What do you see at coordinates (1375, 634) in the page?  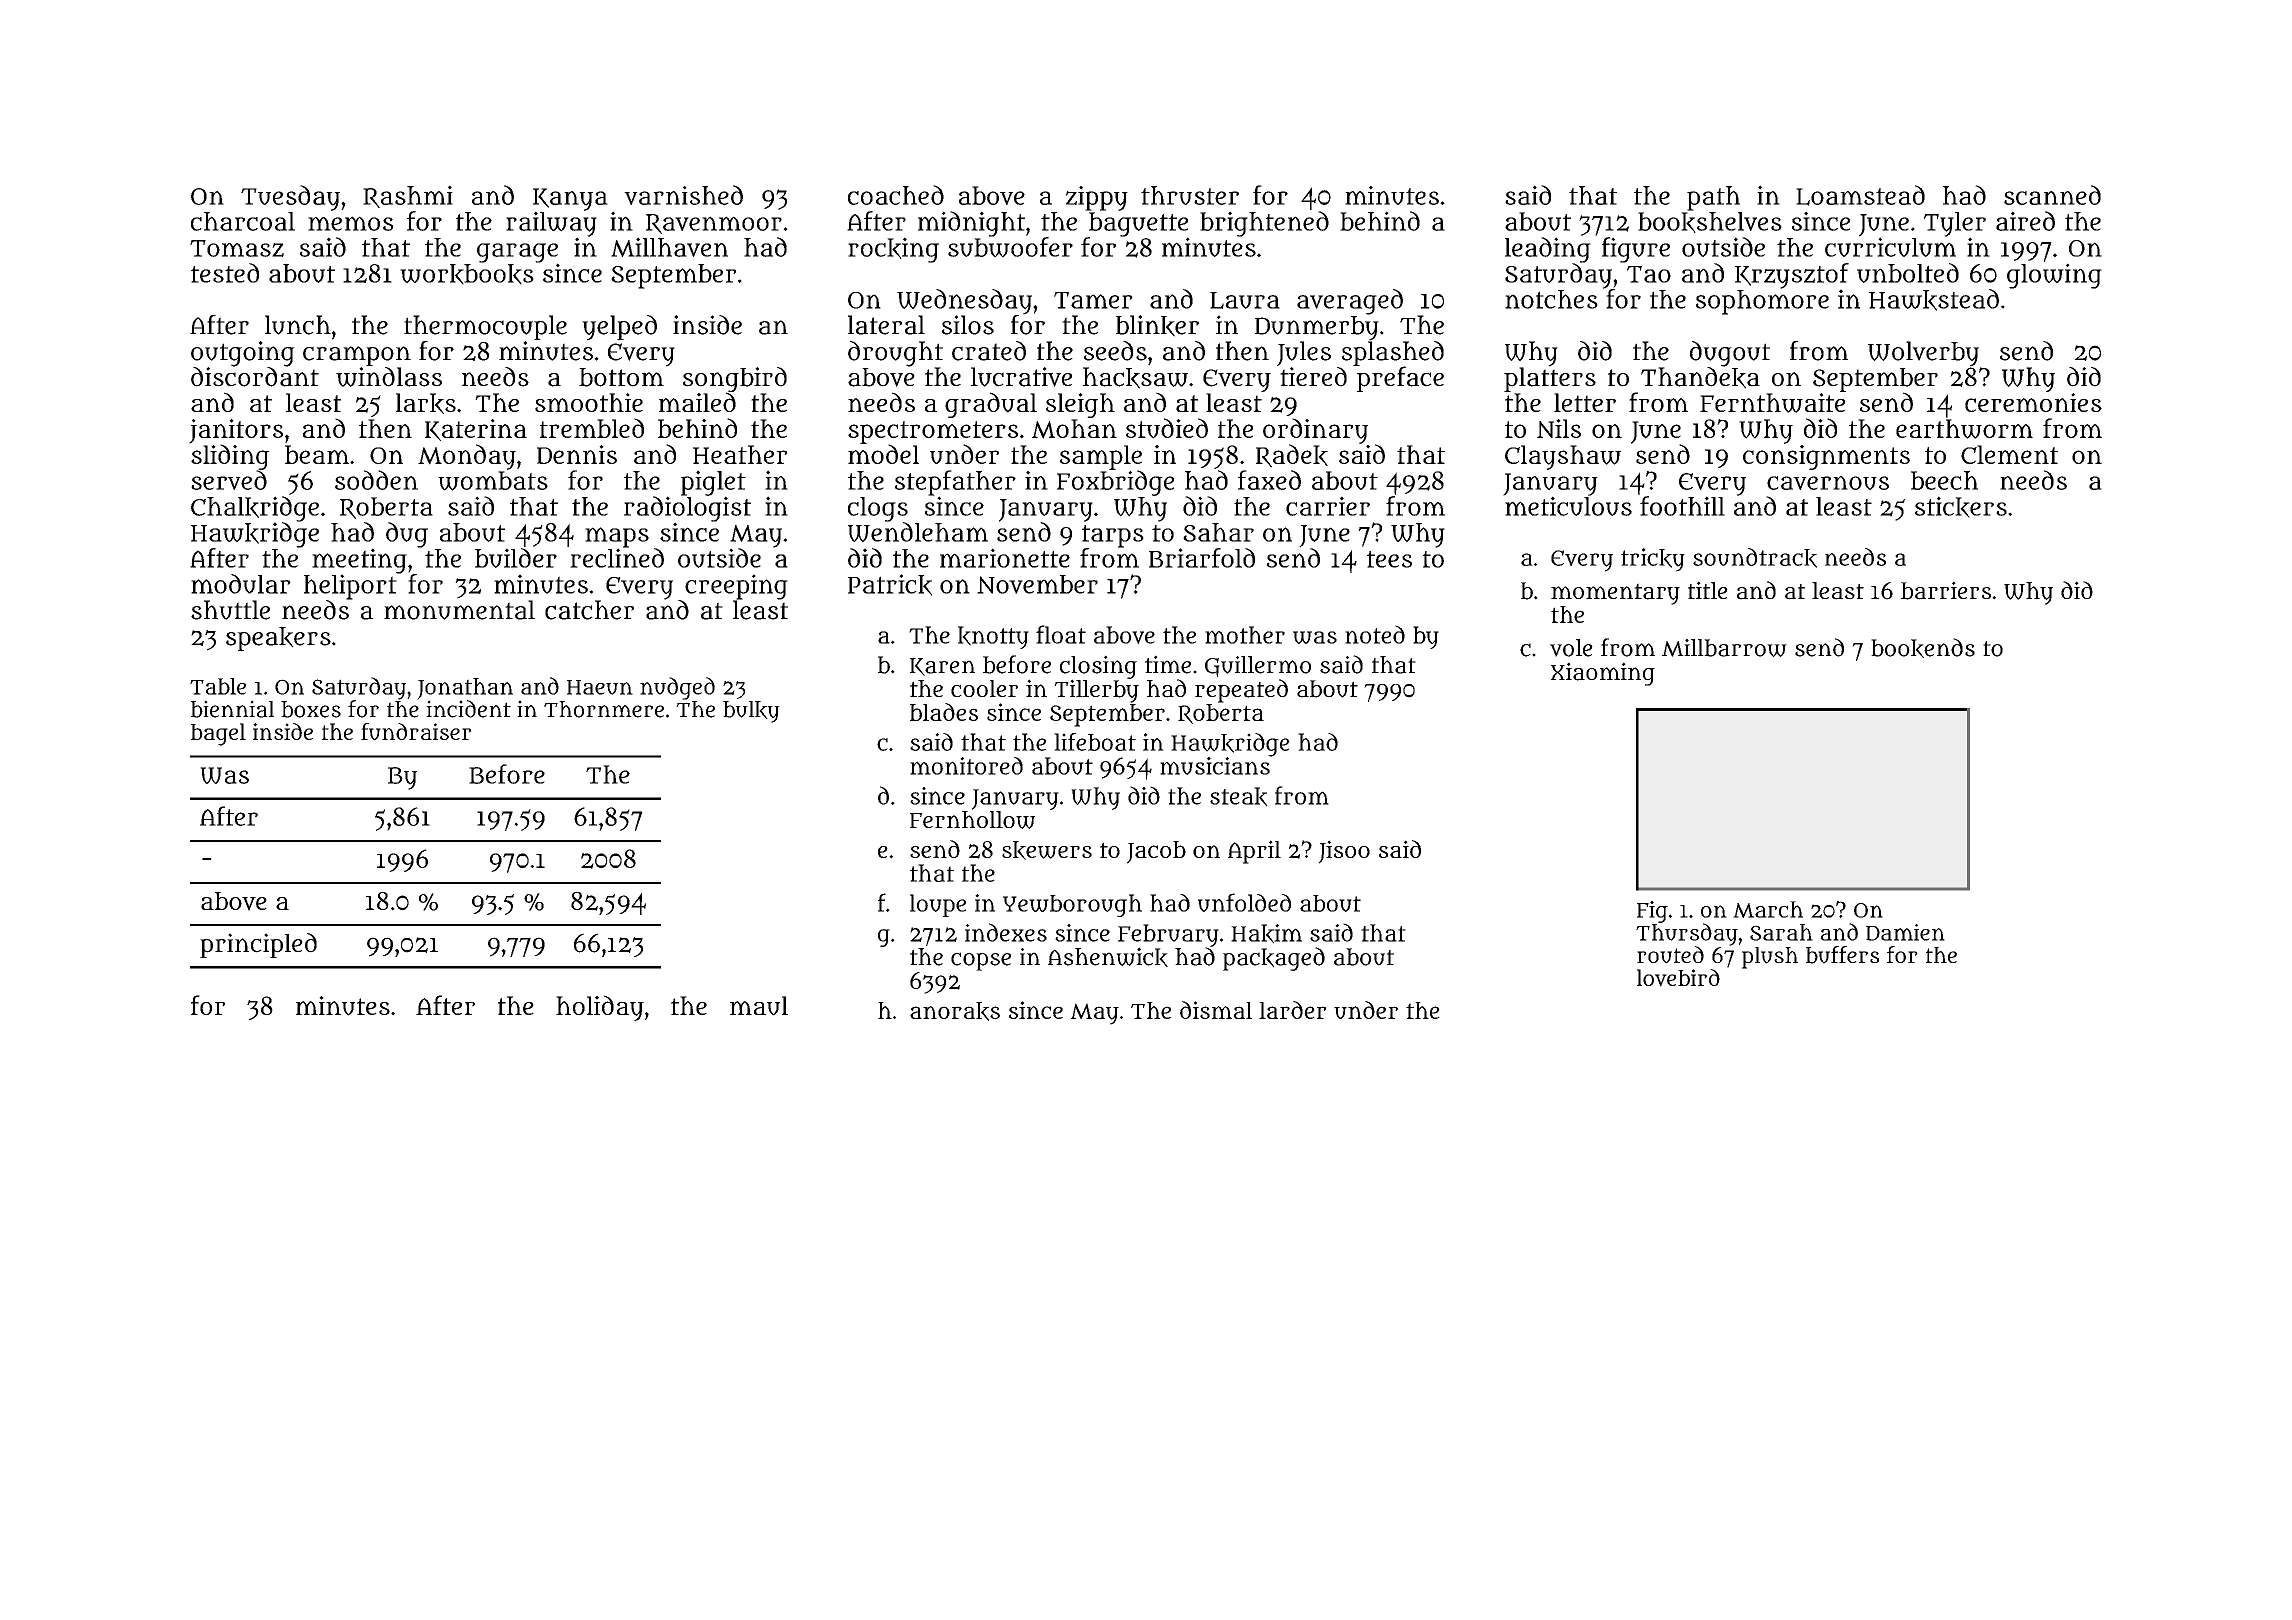 I see `noted` at bounding box center [1375, 634].
